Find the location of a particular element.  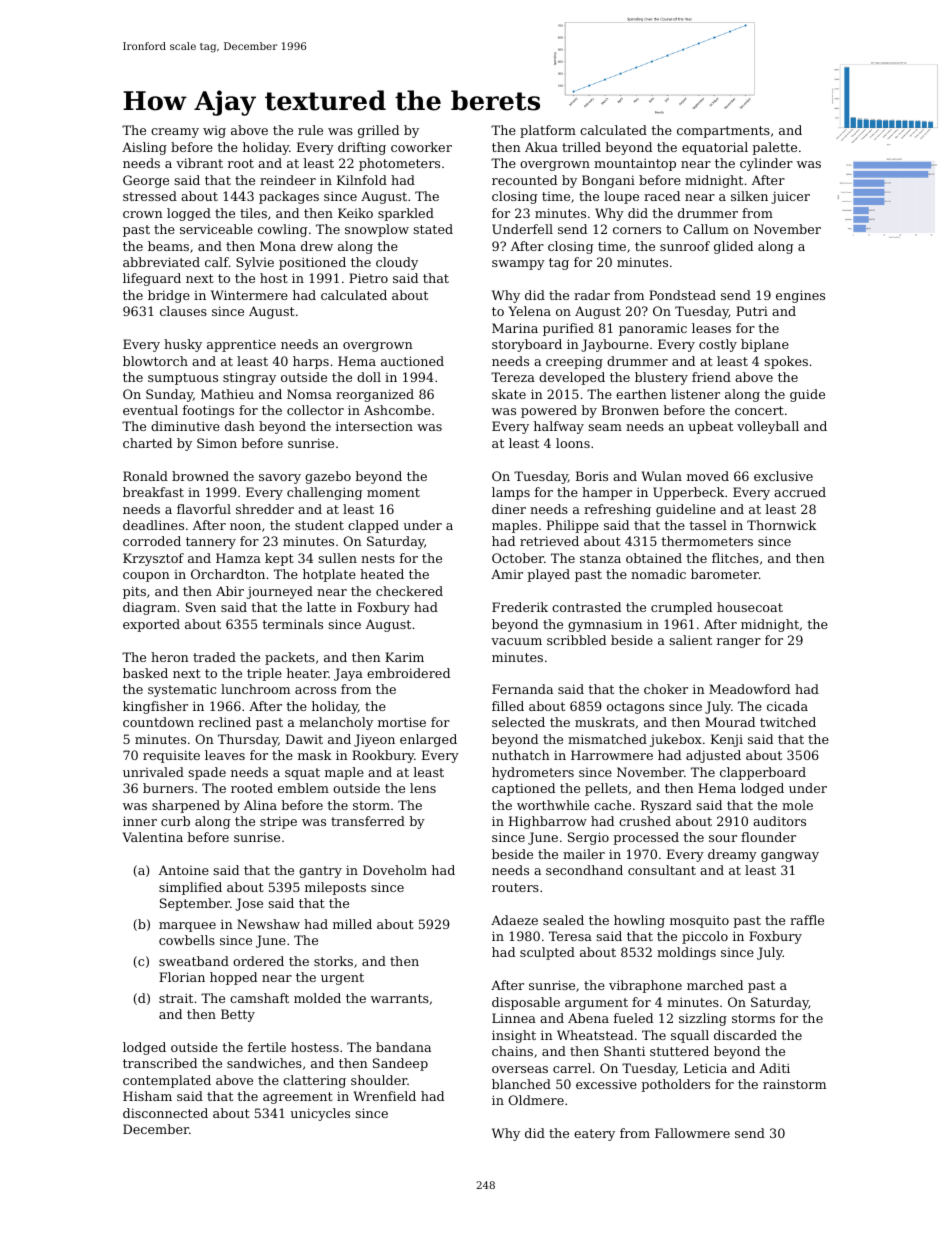

upbeat is located at coordinates (710, 427).
